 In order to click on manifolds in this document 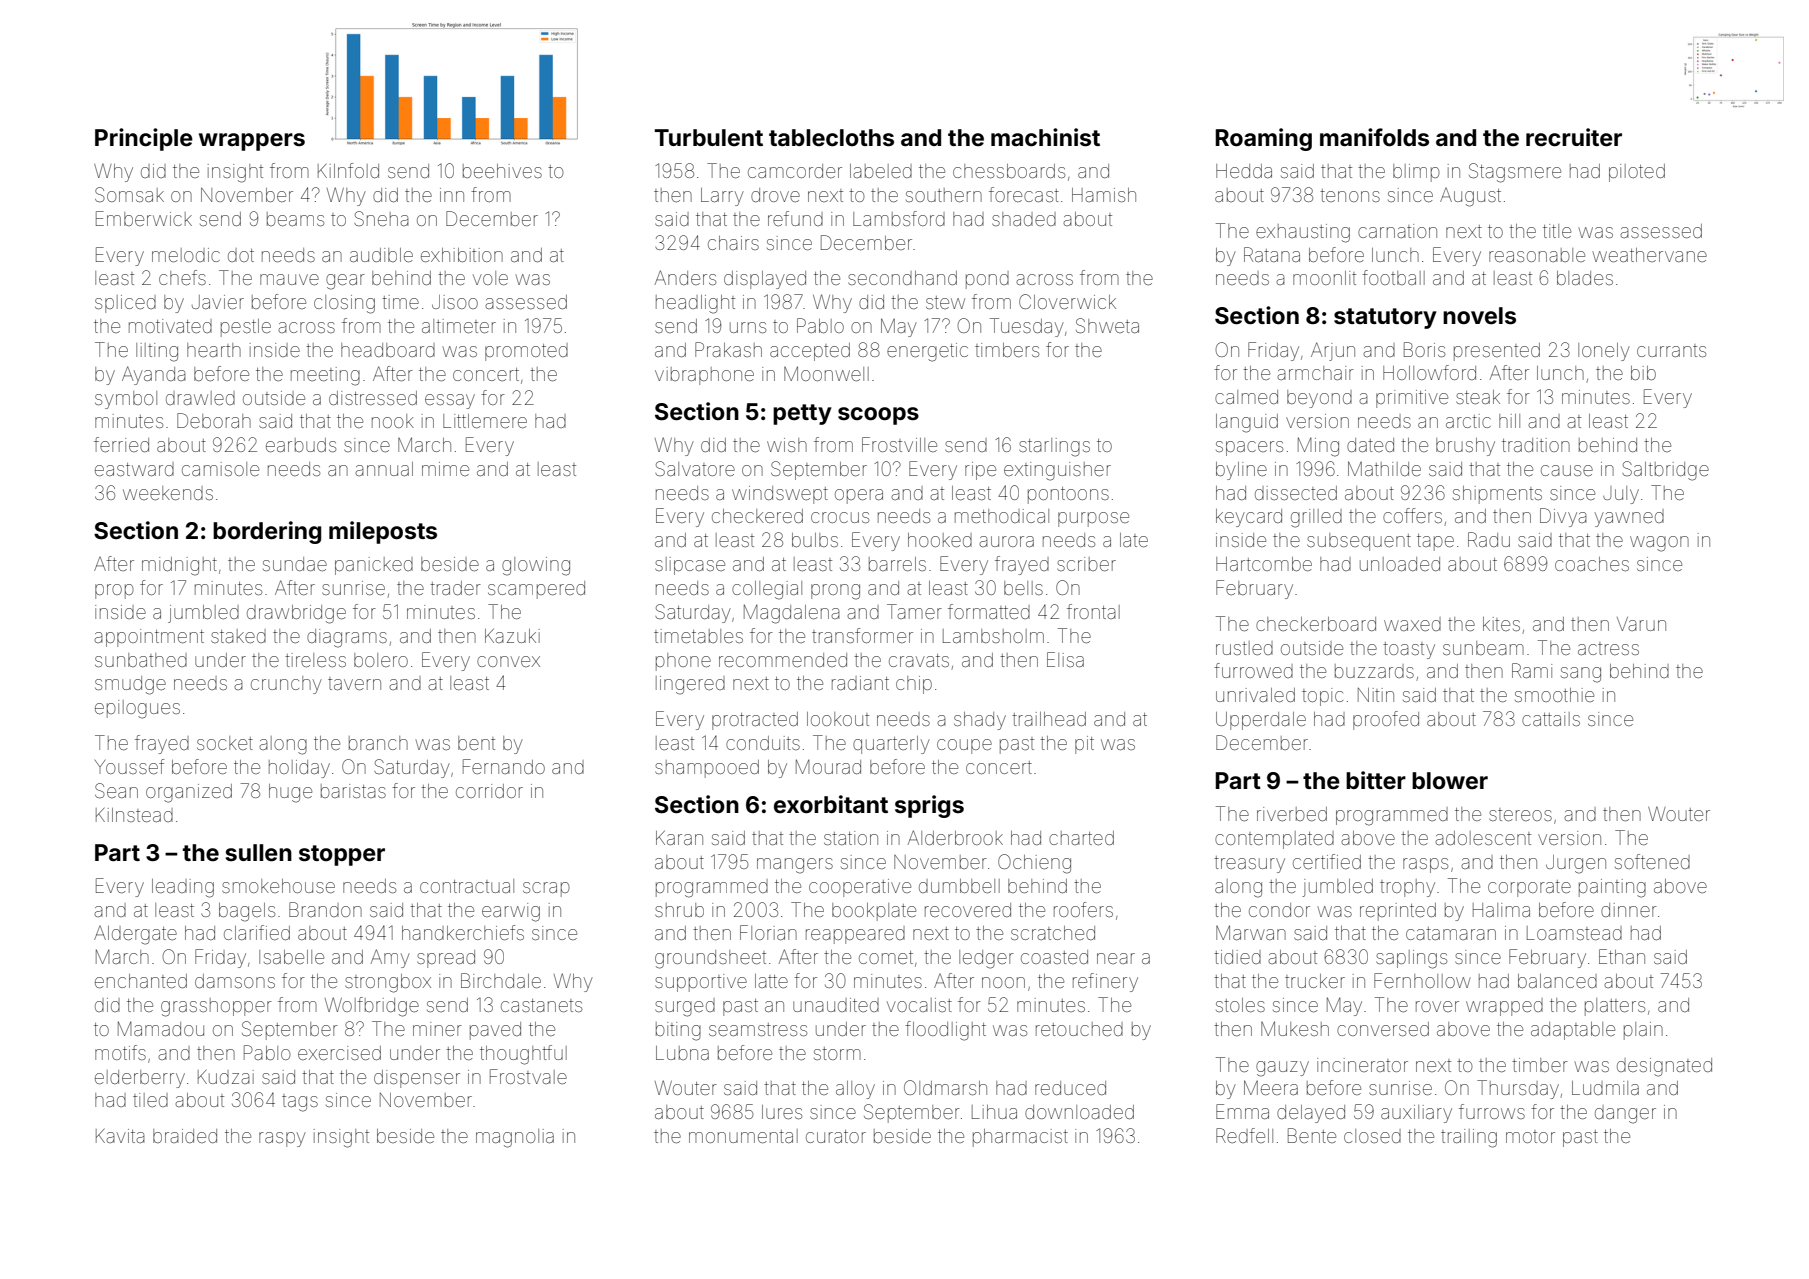, I will do `click(1374, 137)`.
